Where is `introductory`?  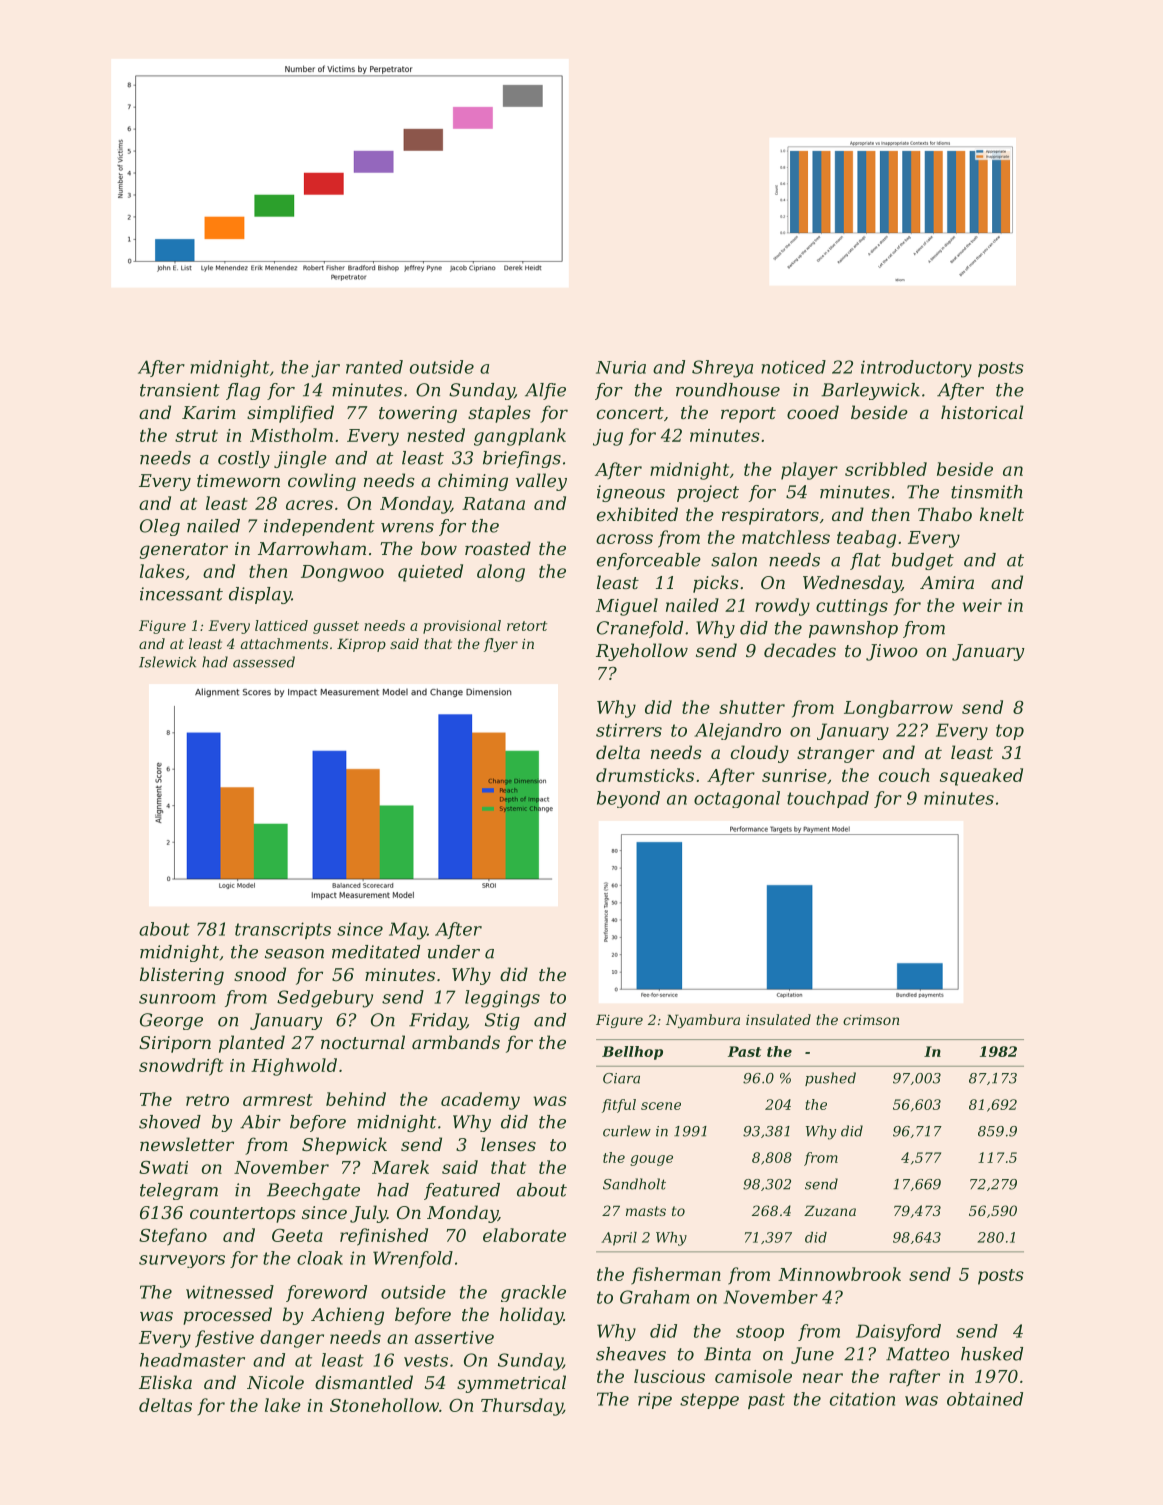
introductory is located at coordinates (916, 369).
